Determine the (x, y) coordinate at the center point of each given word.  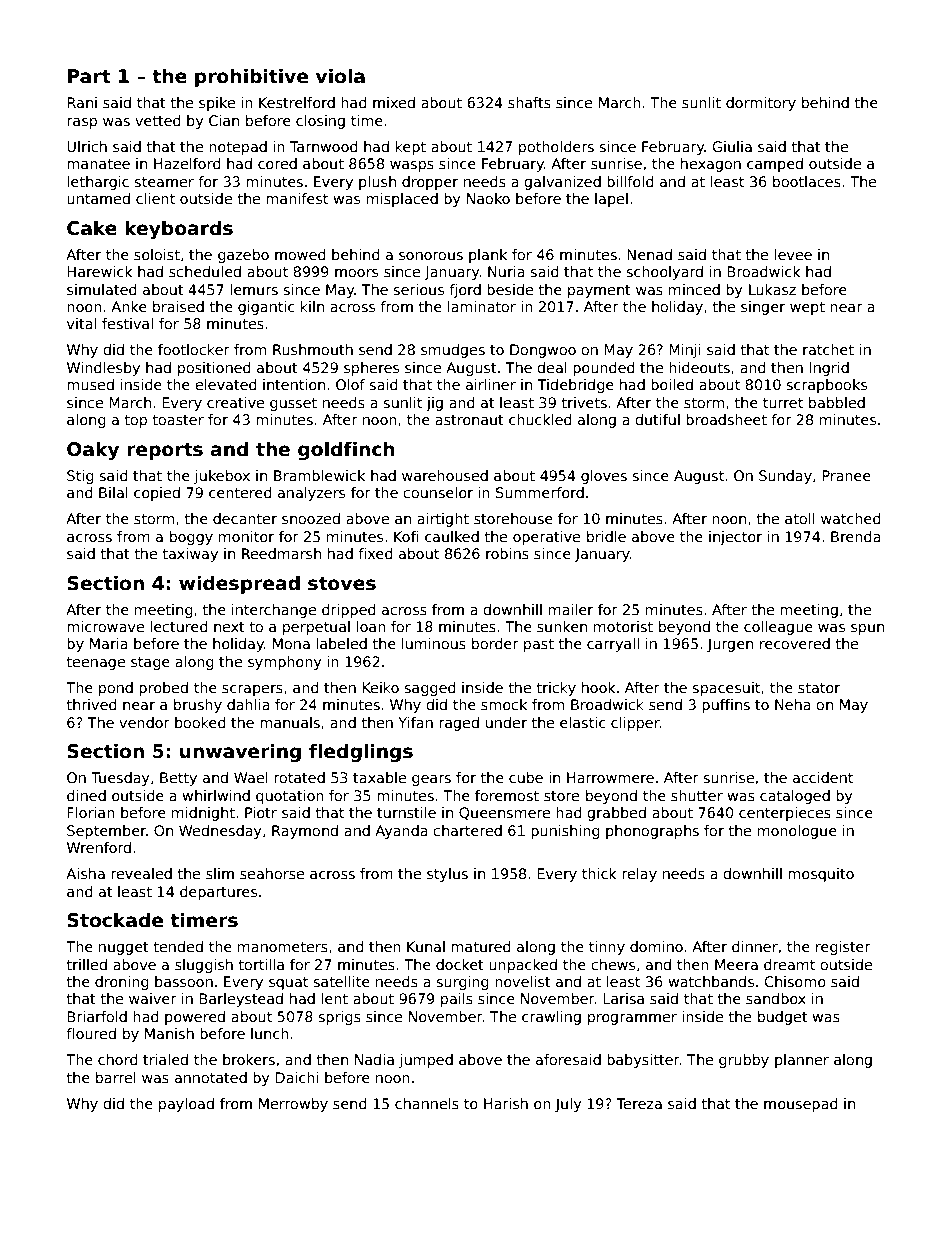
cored (277, 163)
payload (186, 1105)
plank (488, 256)
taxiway (190, 555)
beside (510, 289)
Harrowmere (610, 777)
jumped (426, 1061)
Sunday (785, 477)
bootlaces (807, 181)
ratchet (828, 349)
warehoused (445, 475)
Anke (129, 306)
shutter (697, 795)
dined (86, 795)
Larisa (623, 998)
